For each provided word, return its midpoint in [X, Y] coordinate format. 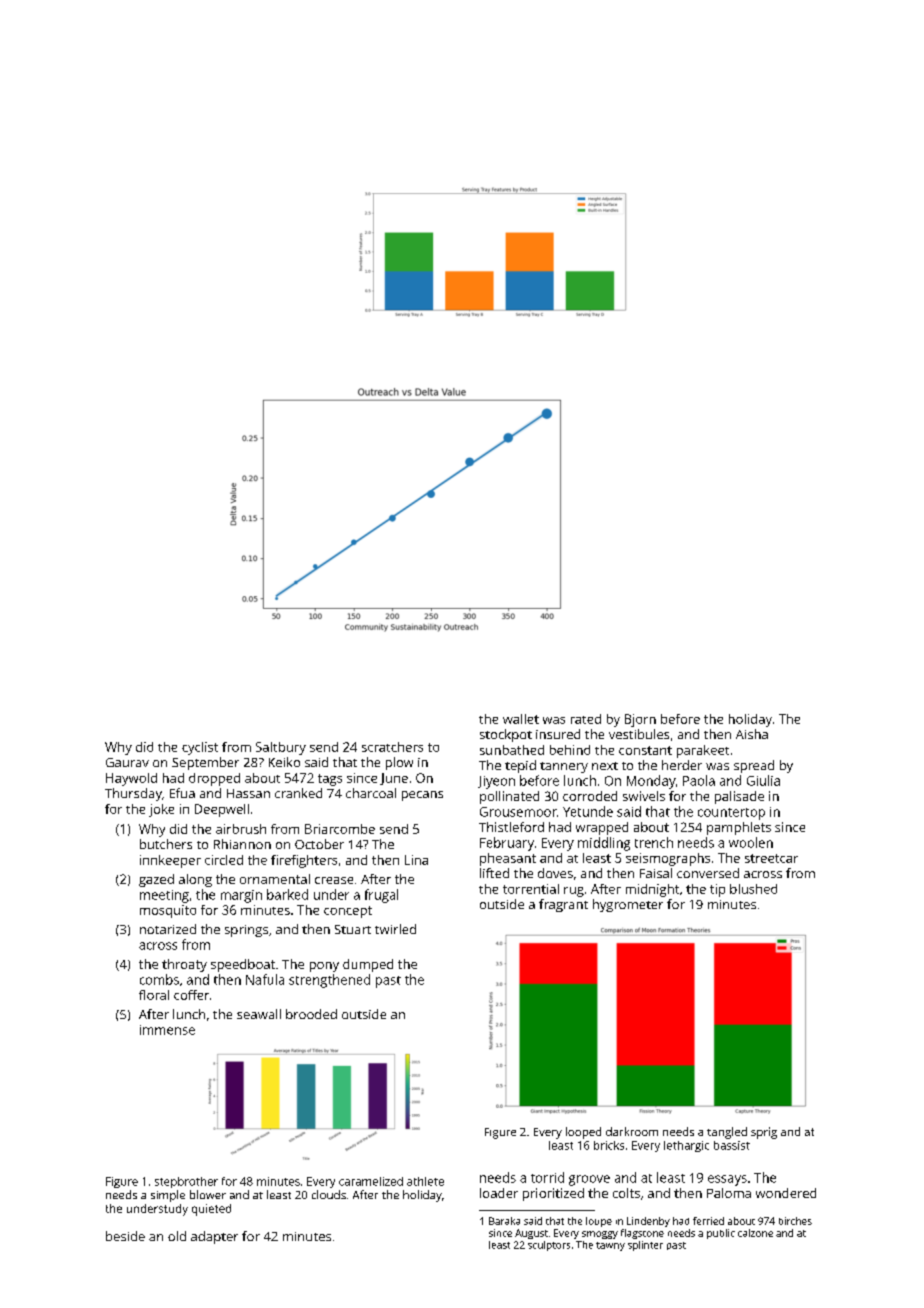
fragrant [563, 905]
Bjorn [640, 720]
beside [125, 1236]
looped [583, 1133]
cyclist [200, 748]
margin [241, 896]
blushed [753, 889]
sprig [764, 1133]
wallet [521, 719]
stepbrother [186, 1182]
